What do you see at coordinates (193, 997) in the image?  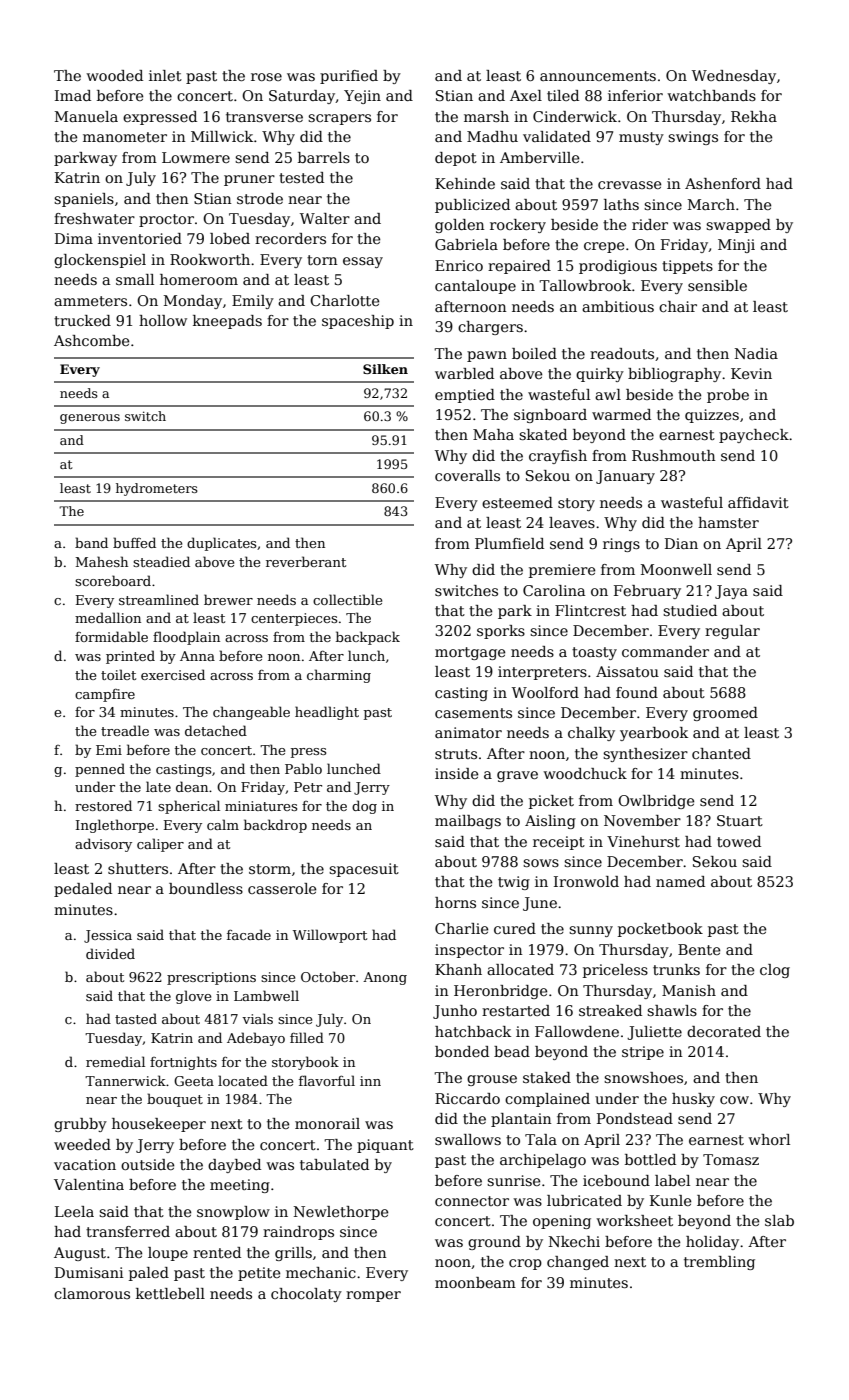 I see `glove` at bounding box center [193, 997].
